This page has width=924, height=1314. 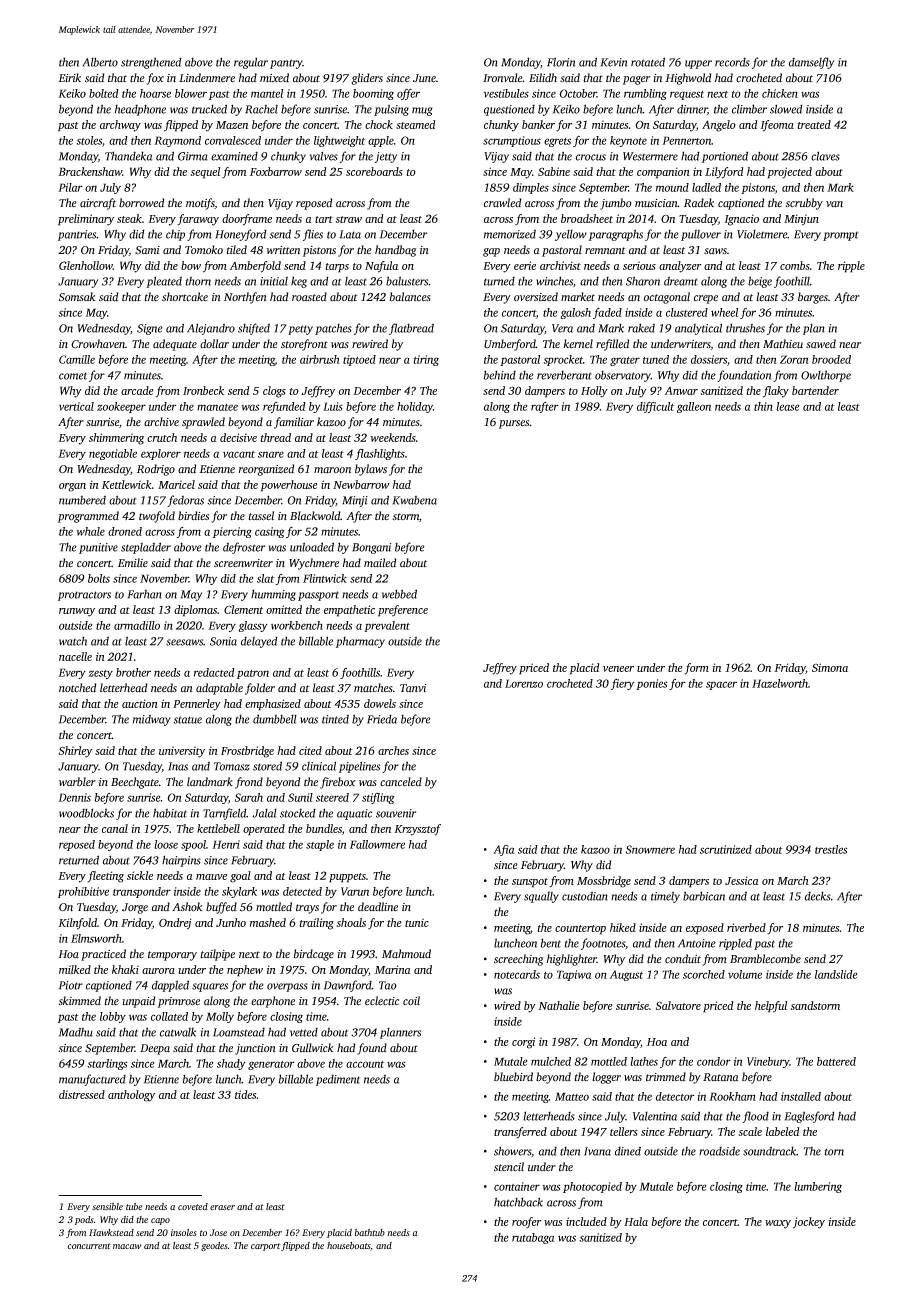 I want to click on difficult, so click(x=655, y=407).
